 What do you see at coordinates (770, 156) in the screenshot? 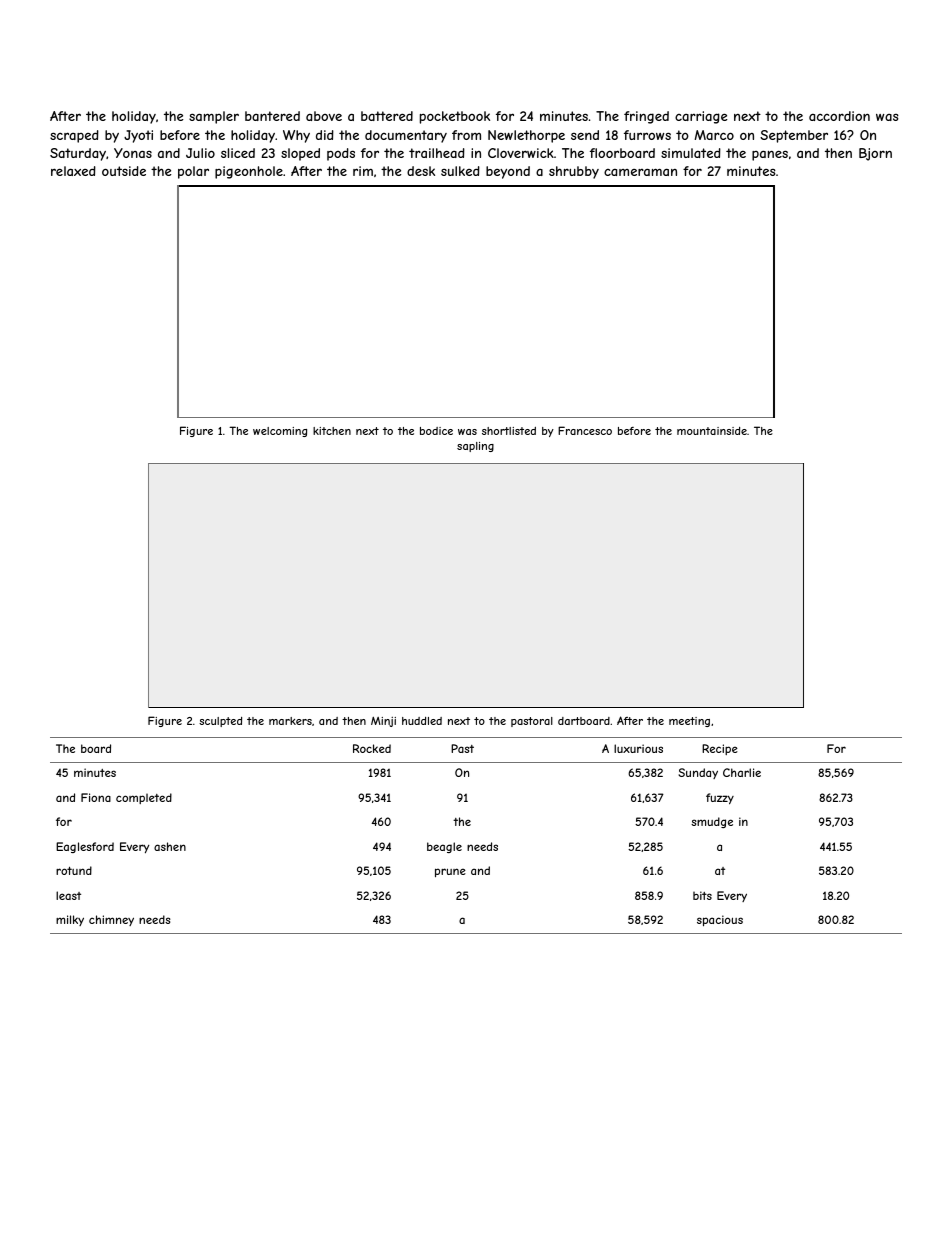
I see `panes` at bounding box center [770, 156].
